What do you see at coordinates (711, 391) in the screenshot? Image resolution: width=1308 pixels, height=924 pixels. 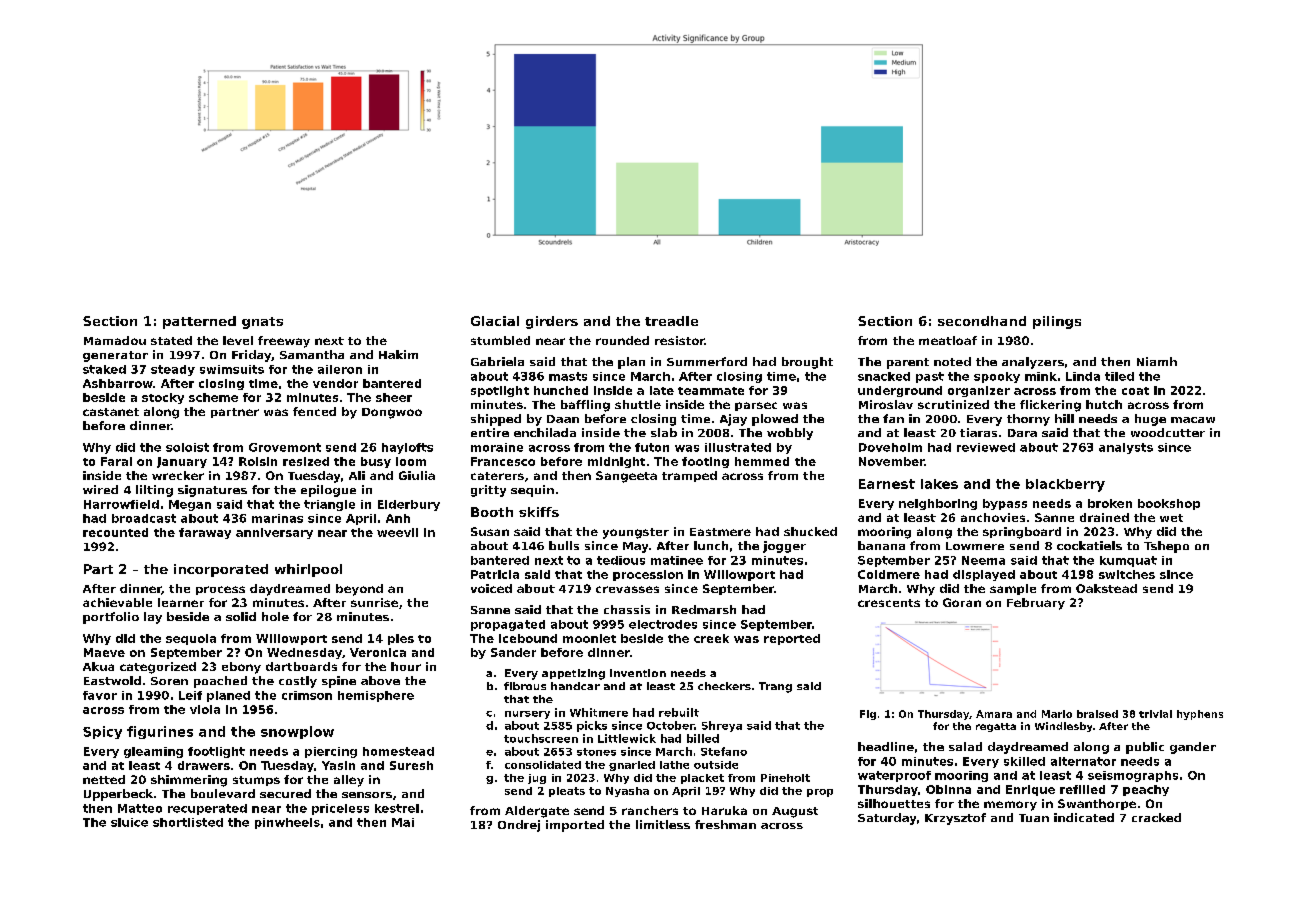 I see `teammate` at bounding box center [711, 391].
